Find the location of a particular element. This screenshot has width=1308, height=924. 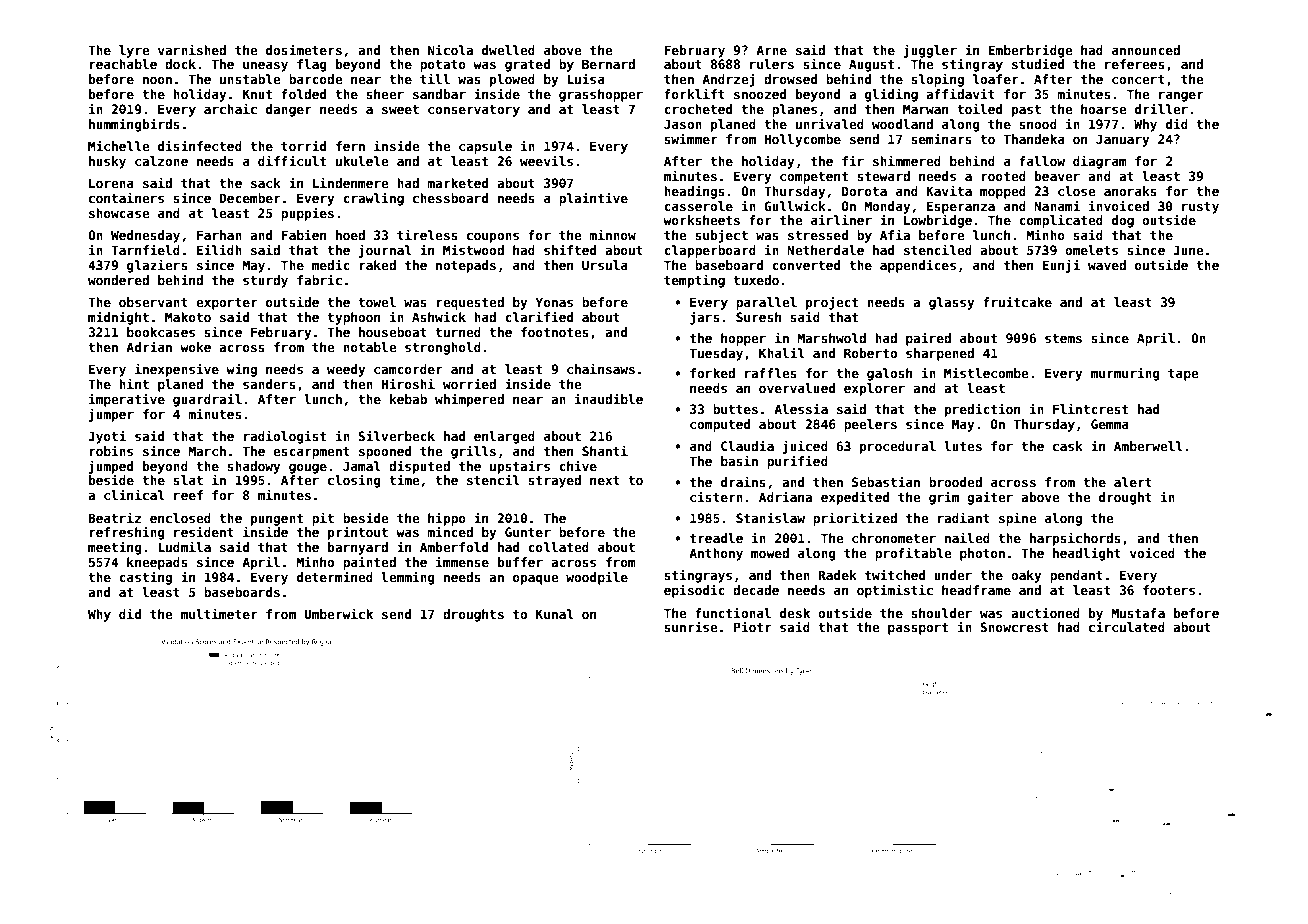

sunrise is located at coordinates (691, 626).
